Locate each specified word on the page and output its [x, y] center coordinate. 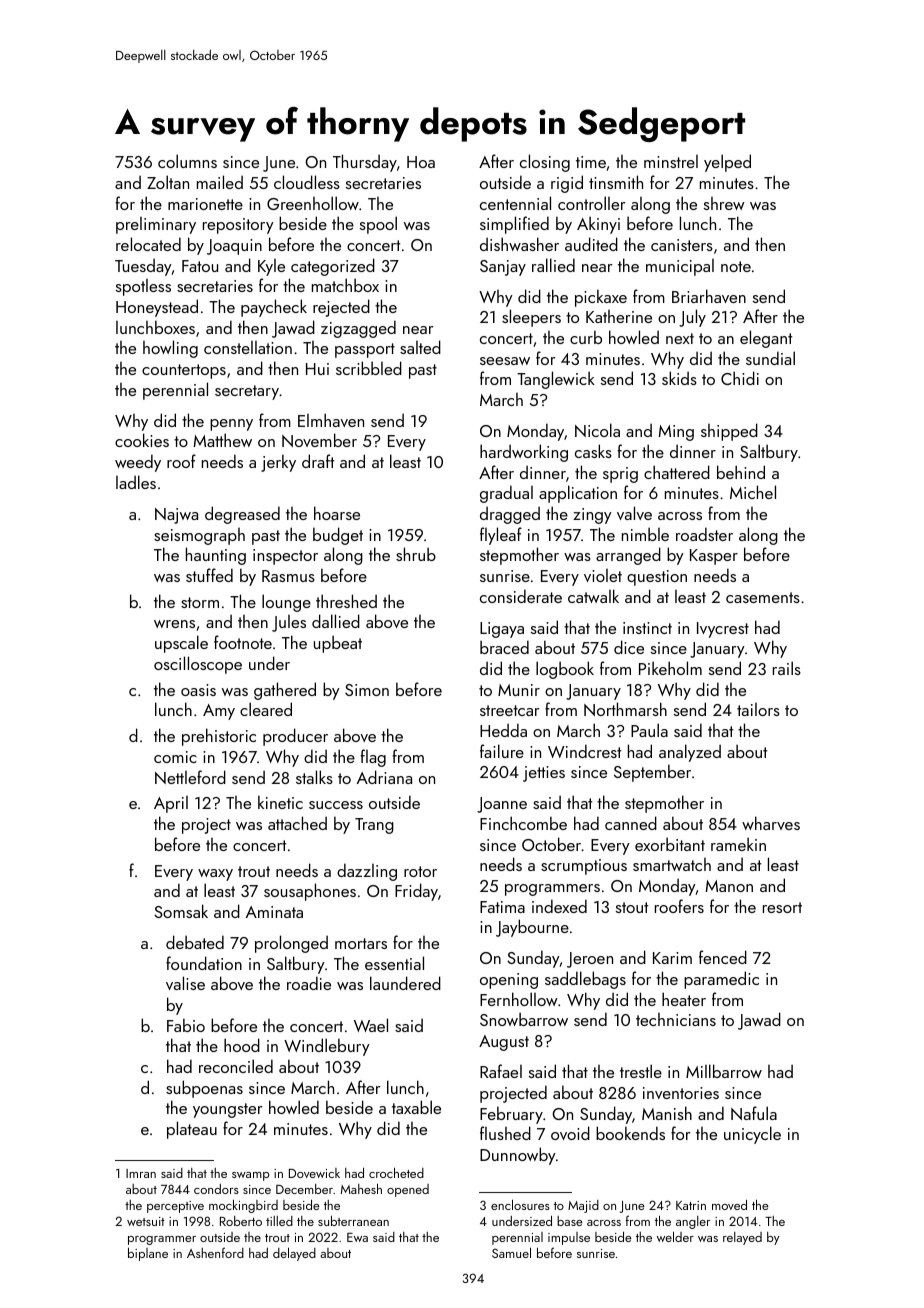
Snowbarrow [524, 1019]
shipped [729, 432]
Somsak [181, 911]
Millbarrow [724, 1071]
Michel [753, 492]
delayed [294, 1254]
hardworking [524, 453]
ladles [136, 482]
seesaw [505, 361]
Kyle [271, 267]
